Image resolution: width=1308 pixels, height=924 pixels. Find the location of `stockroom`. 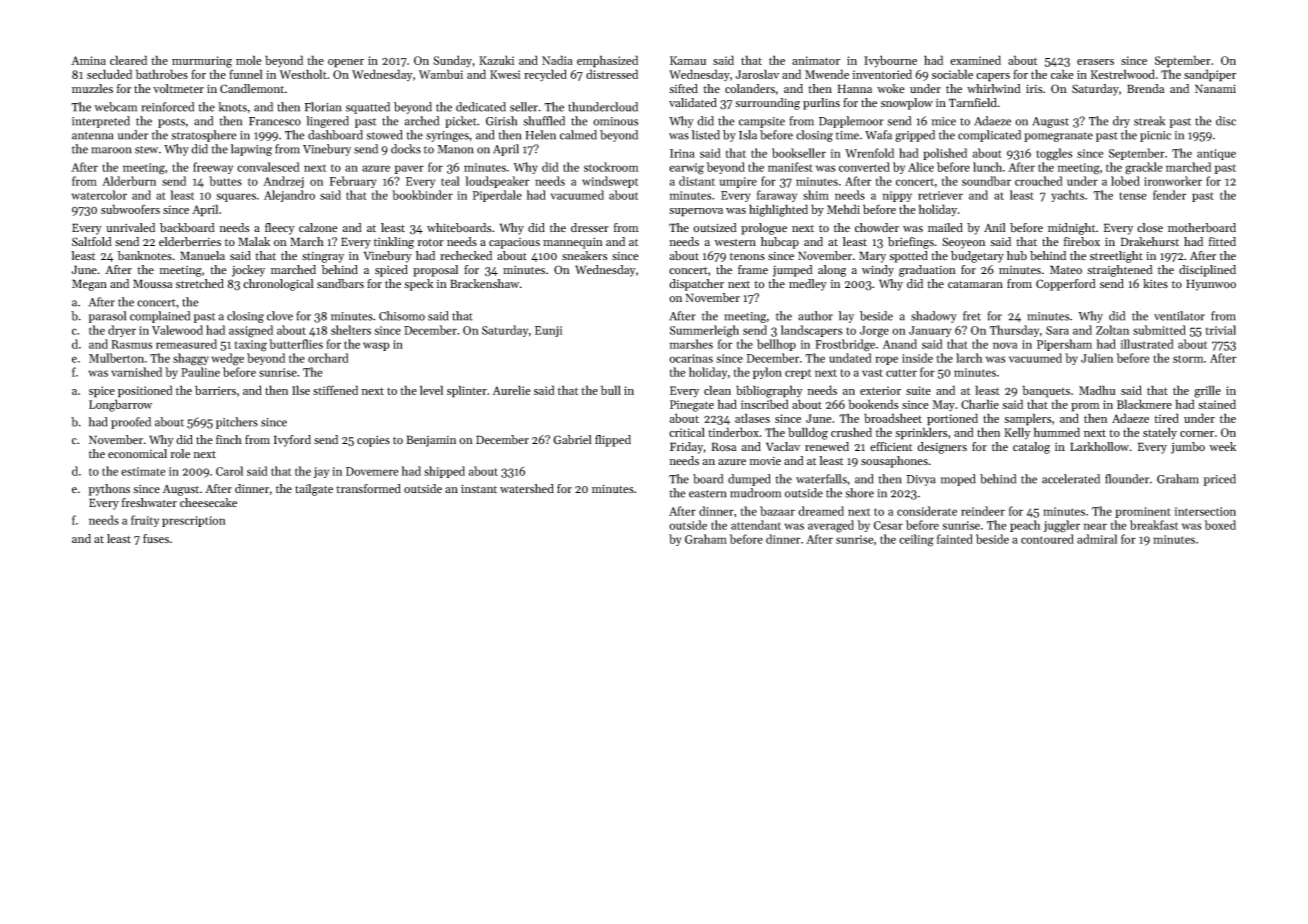

stockroom is located at coordinates (611, 167).
